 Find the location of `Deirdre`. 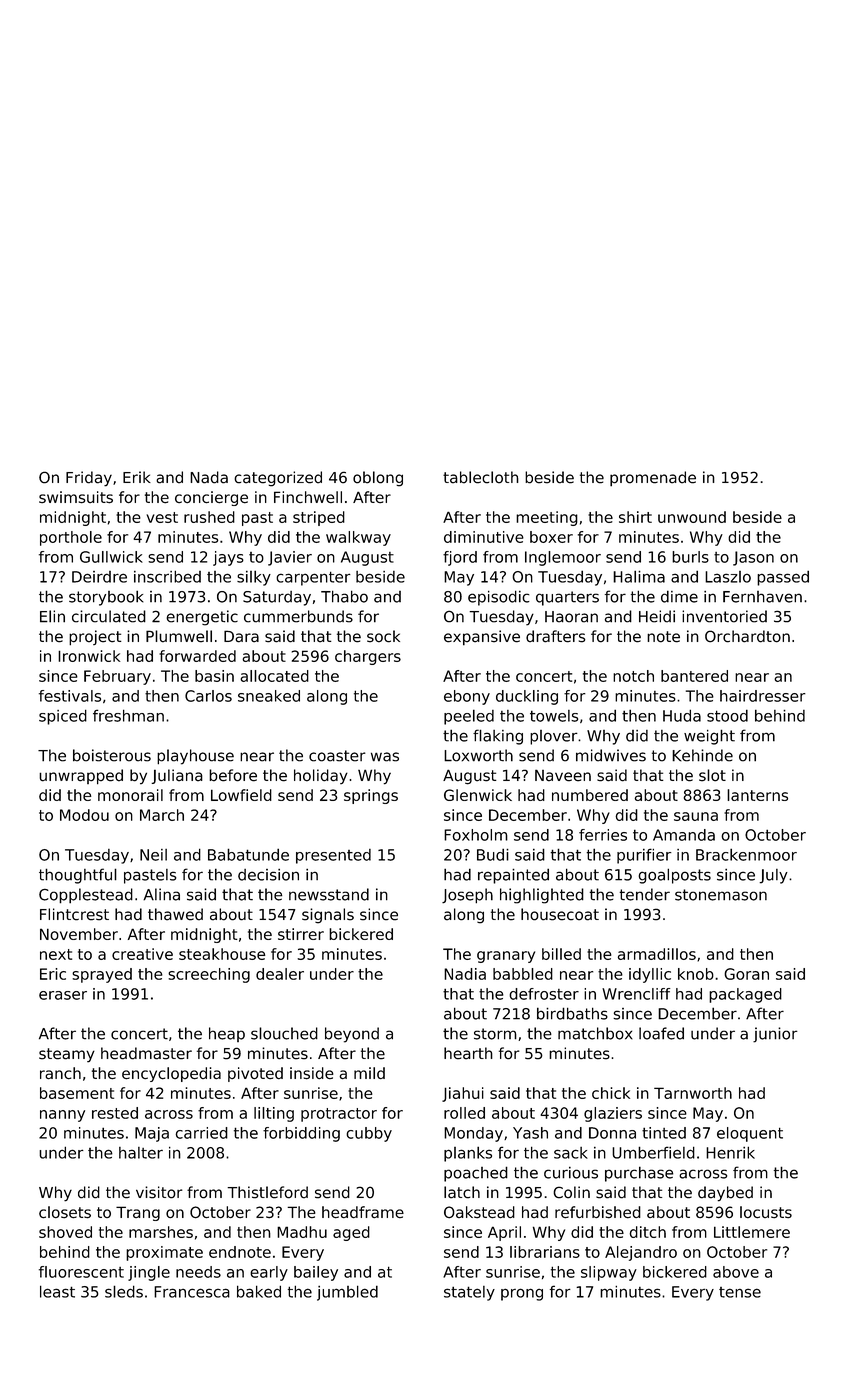

Deirdre is located at coordinates (99, 577).
